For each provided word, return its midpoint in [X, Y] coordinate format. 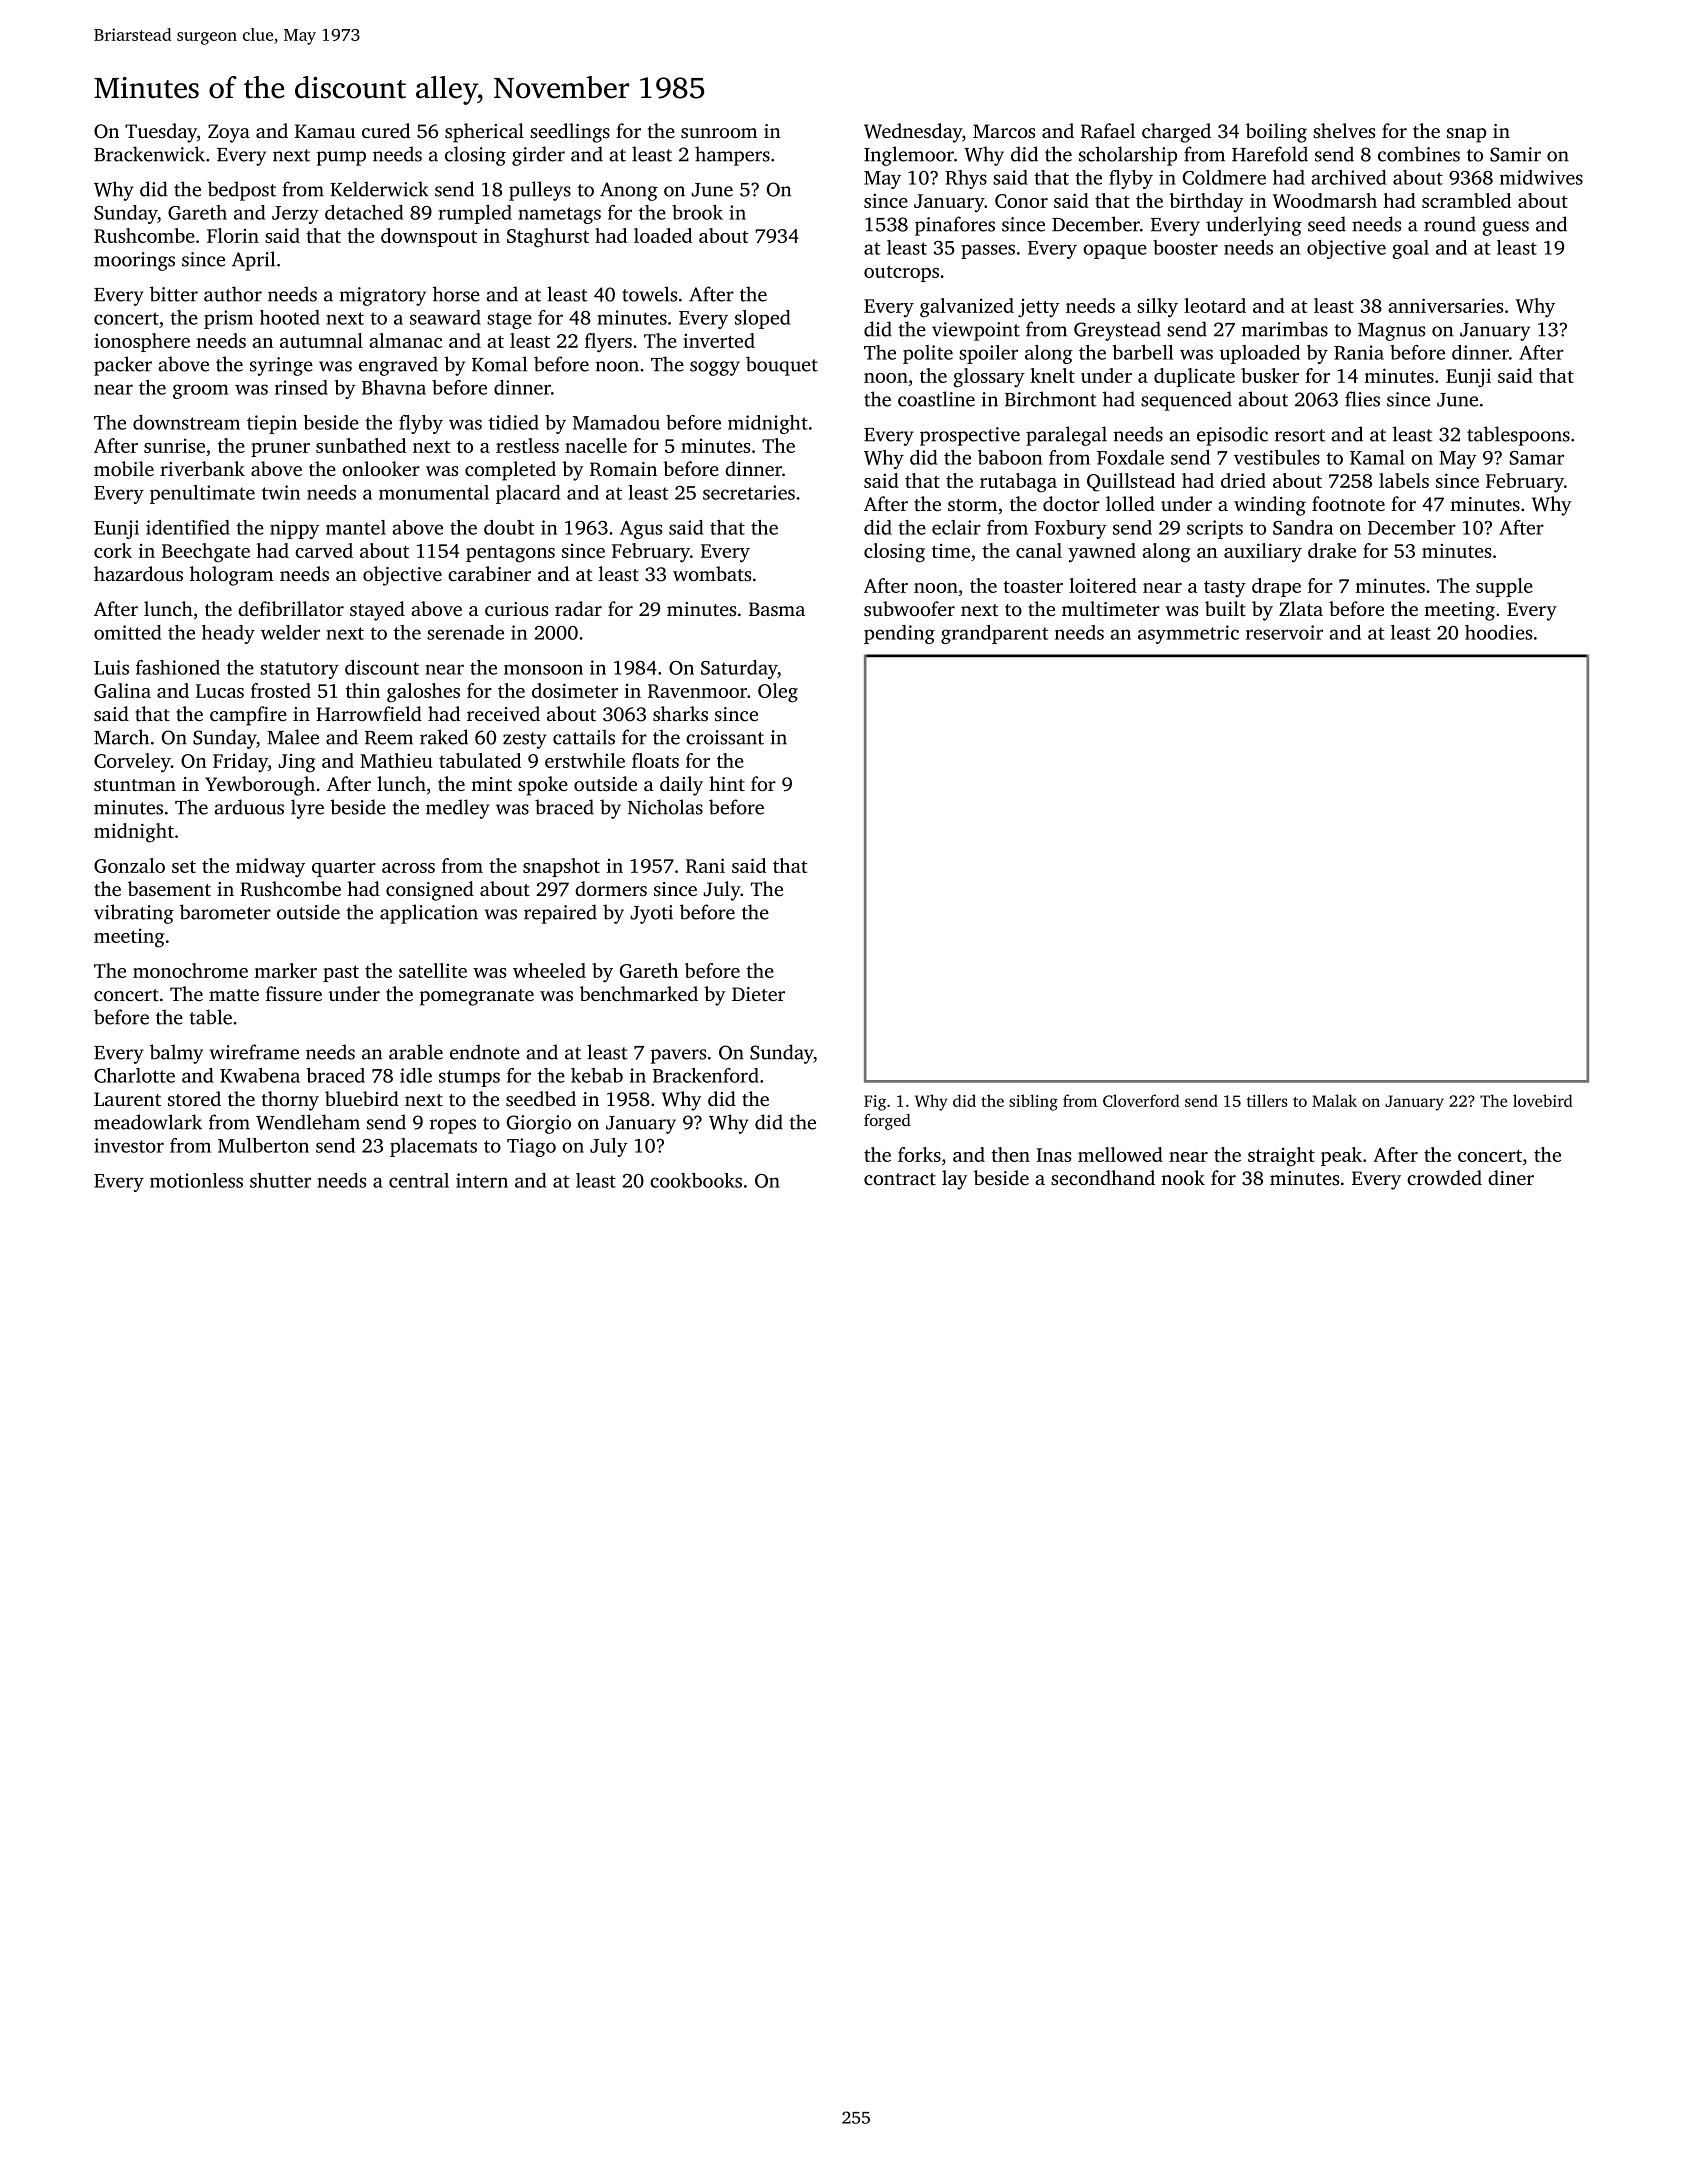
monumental [434, 492]
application [429, 914]
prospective [970, 436]
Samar [1537, 458]
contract [900, 1179]
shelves [1344, 130]
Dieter [758, 994]
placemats [433, 1147]
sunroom [719, 133]
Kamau [325, 131]
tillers [1267, 1100]
